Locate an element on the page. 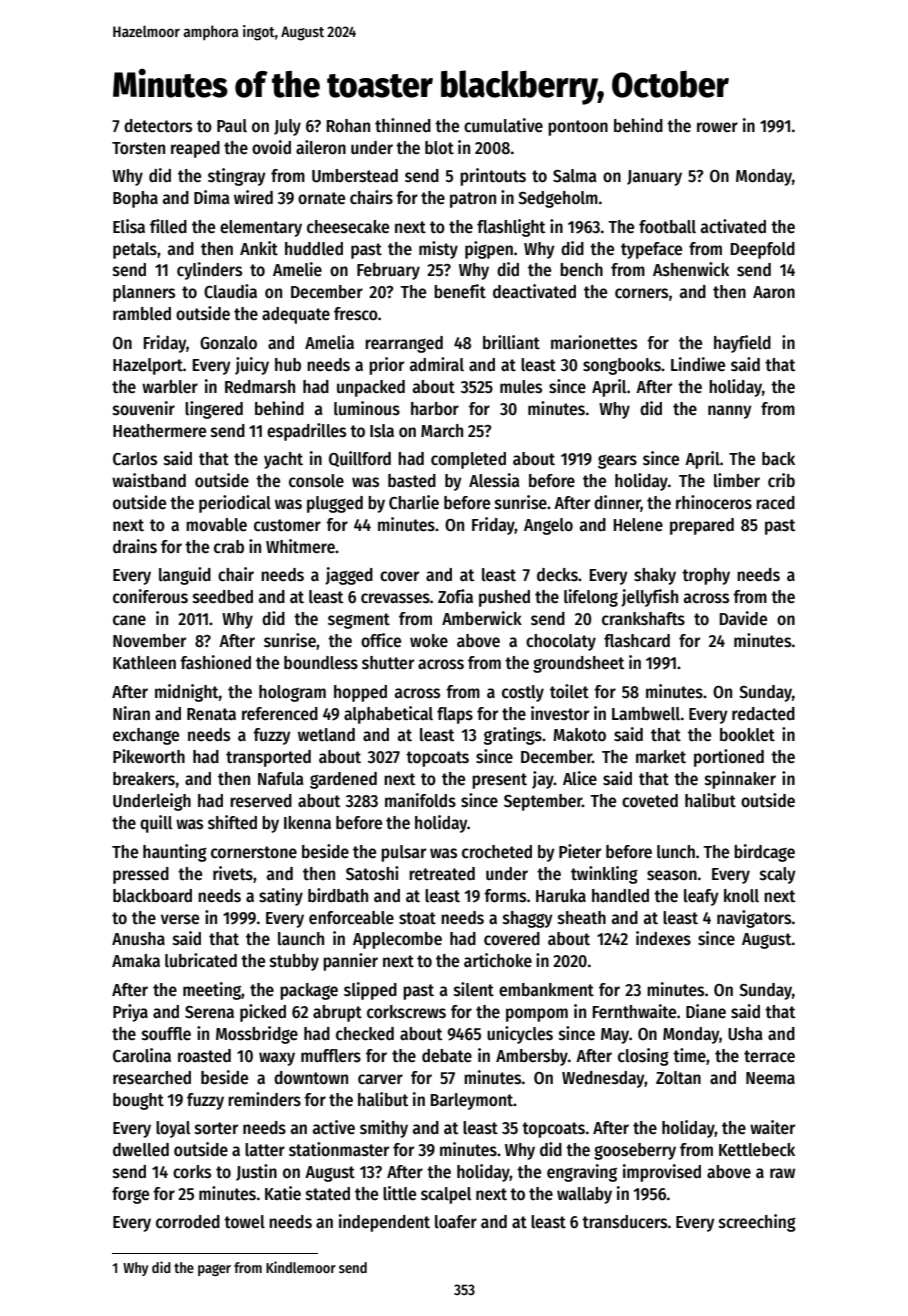 This image has height=1316, width=908. cumulative is located at coordinates (503, 125).
